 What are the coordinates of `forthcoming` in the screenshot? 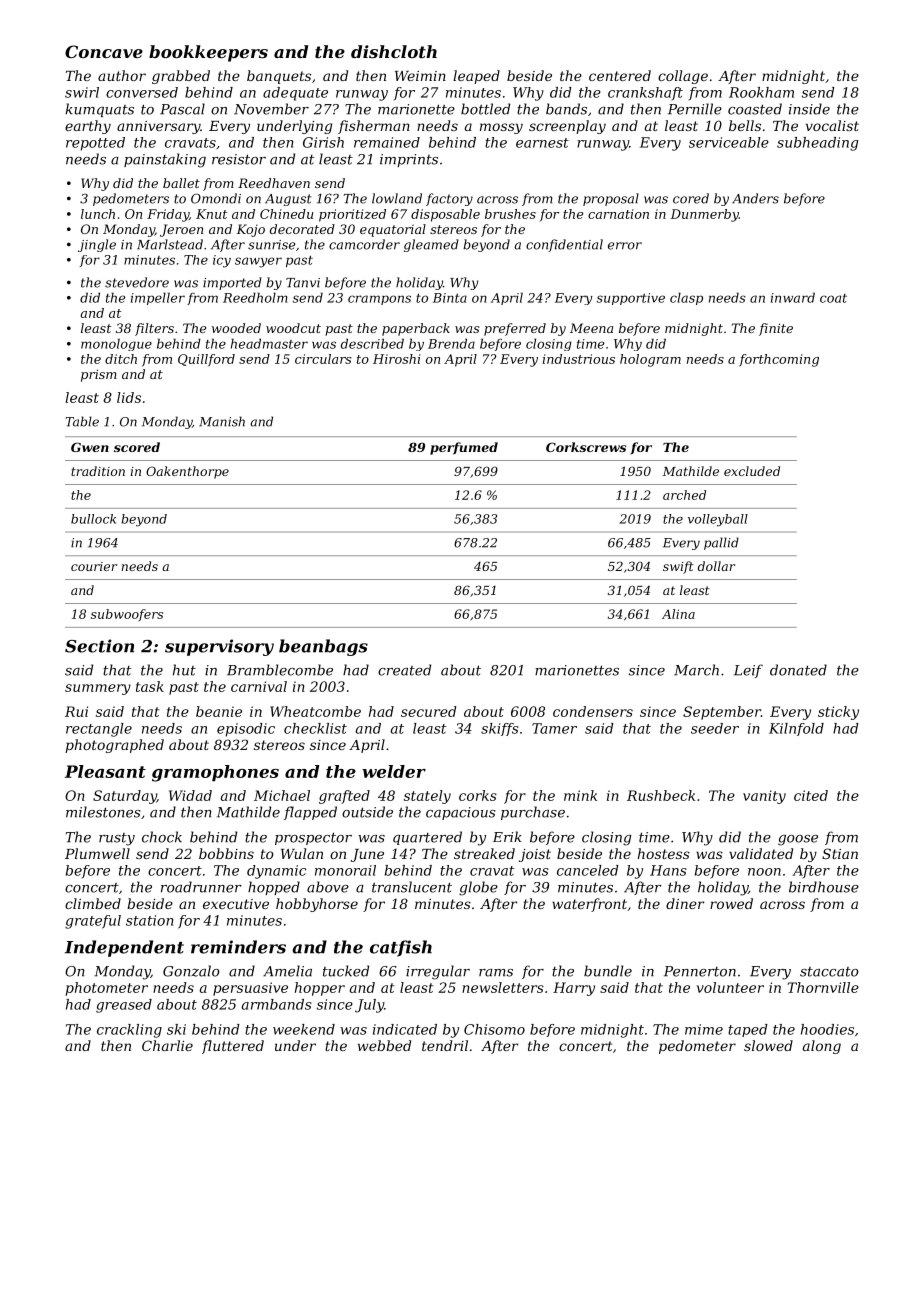 It's located at (779, 360).
